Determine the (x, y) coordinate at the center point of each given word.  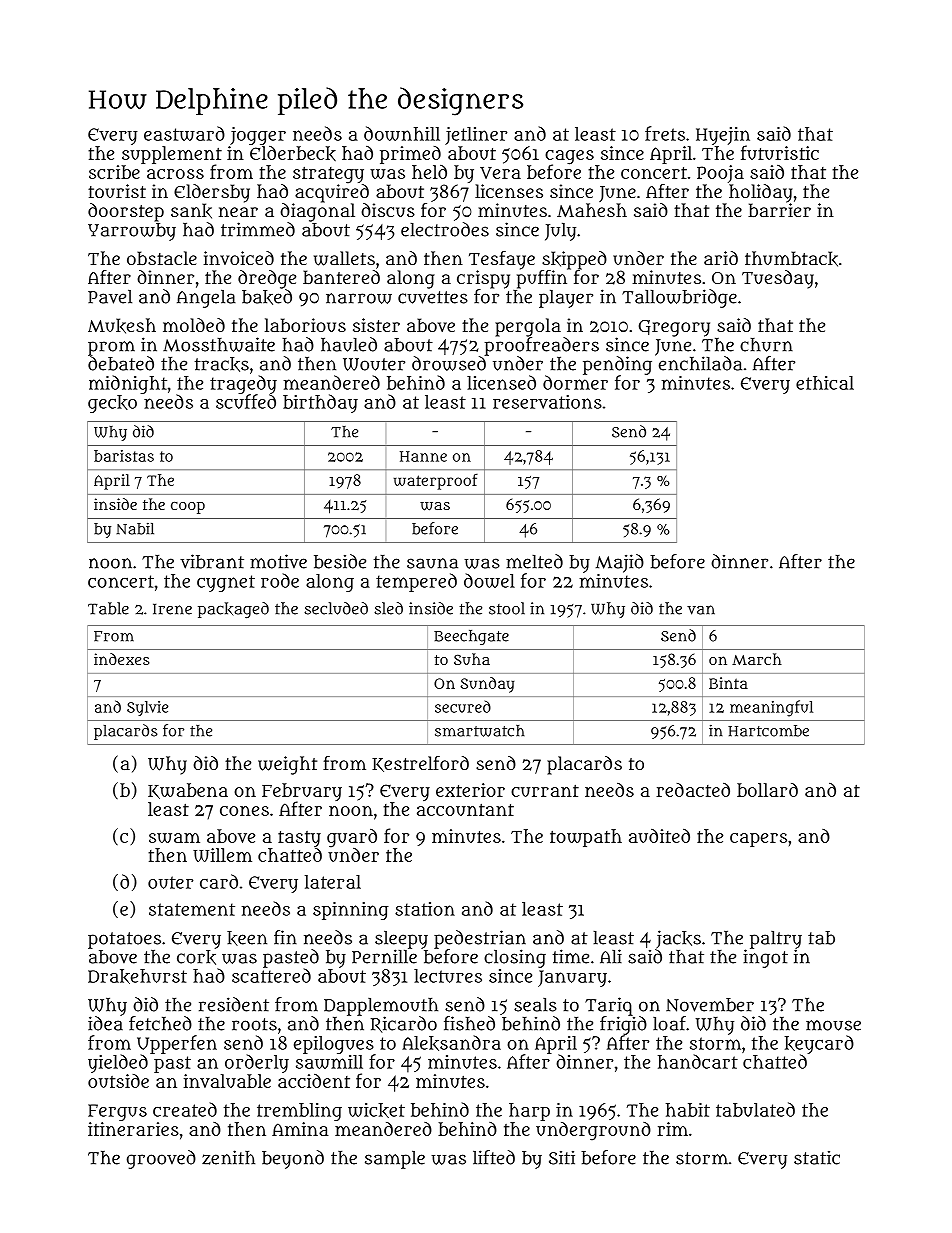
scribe (114, 172)
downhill (402, 133)
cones (244, 811)
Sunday (487, 685)
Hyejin (723, 136)
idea (105, 1023)
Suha (472, 659)
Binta (728, 683)
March (757, 659)
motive (278, 561)
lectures (448, 976)
